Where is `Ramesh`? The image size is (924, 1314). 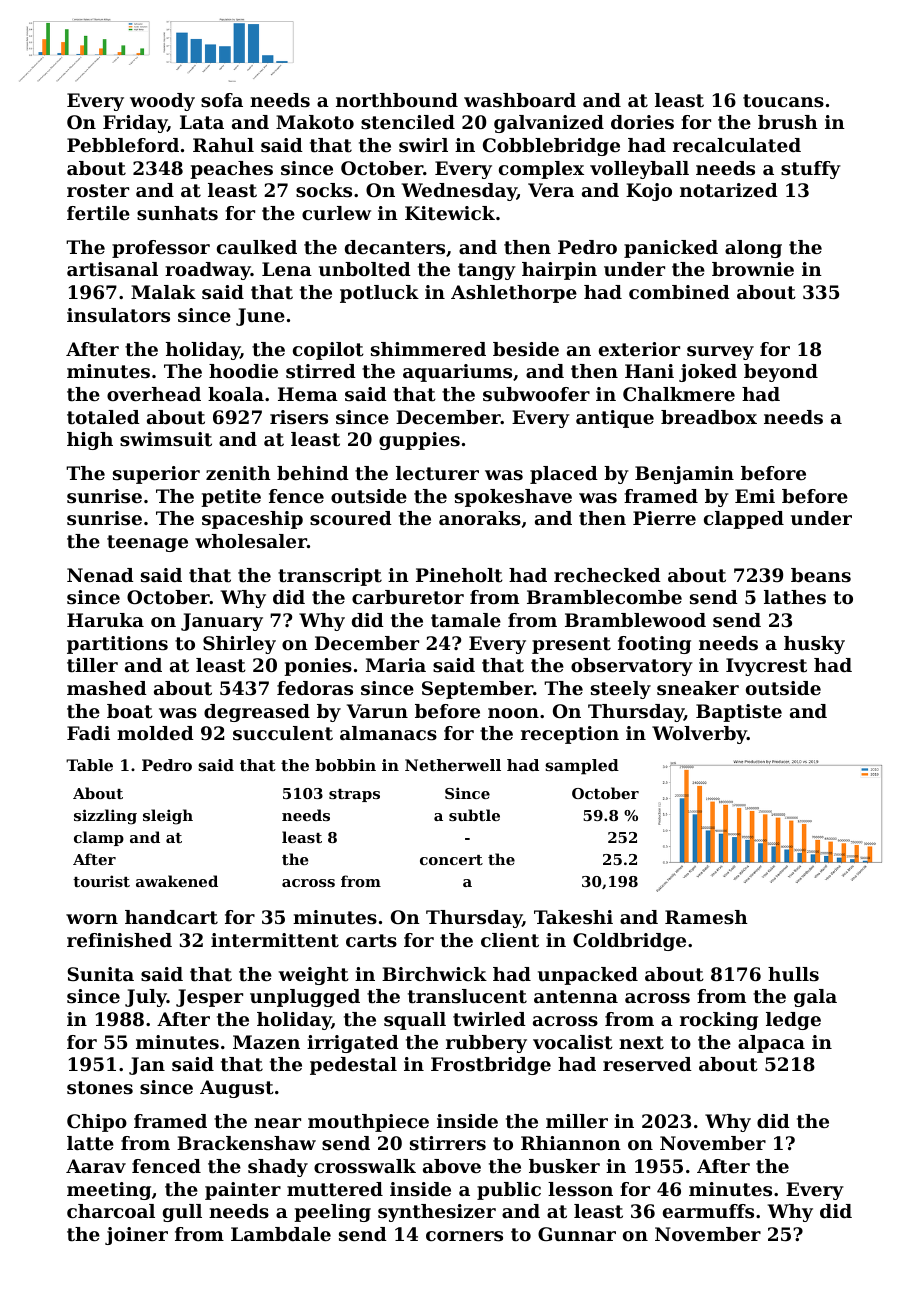
Ramesh is located at coordinates (706, 917).
